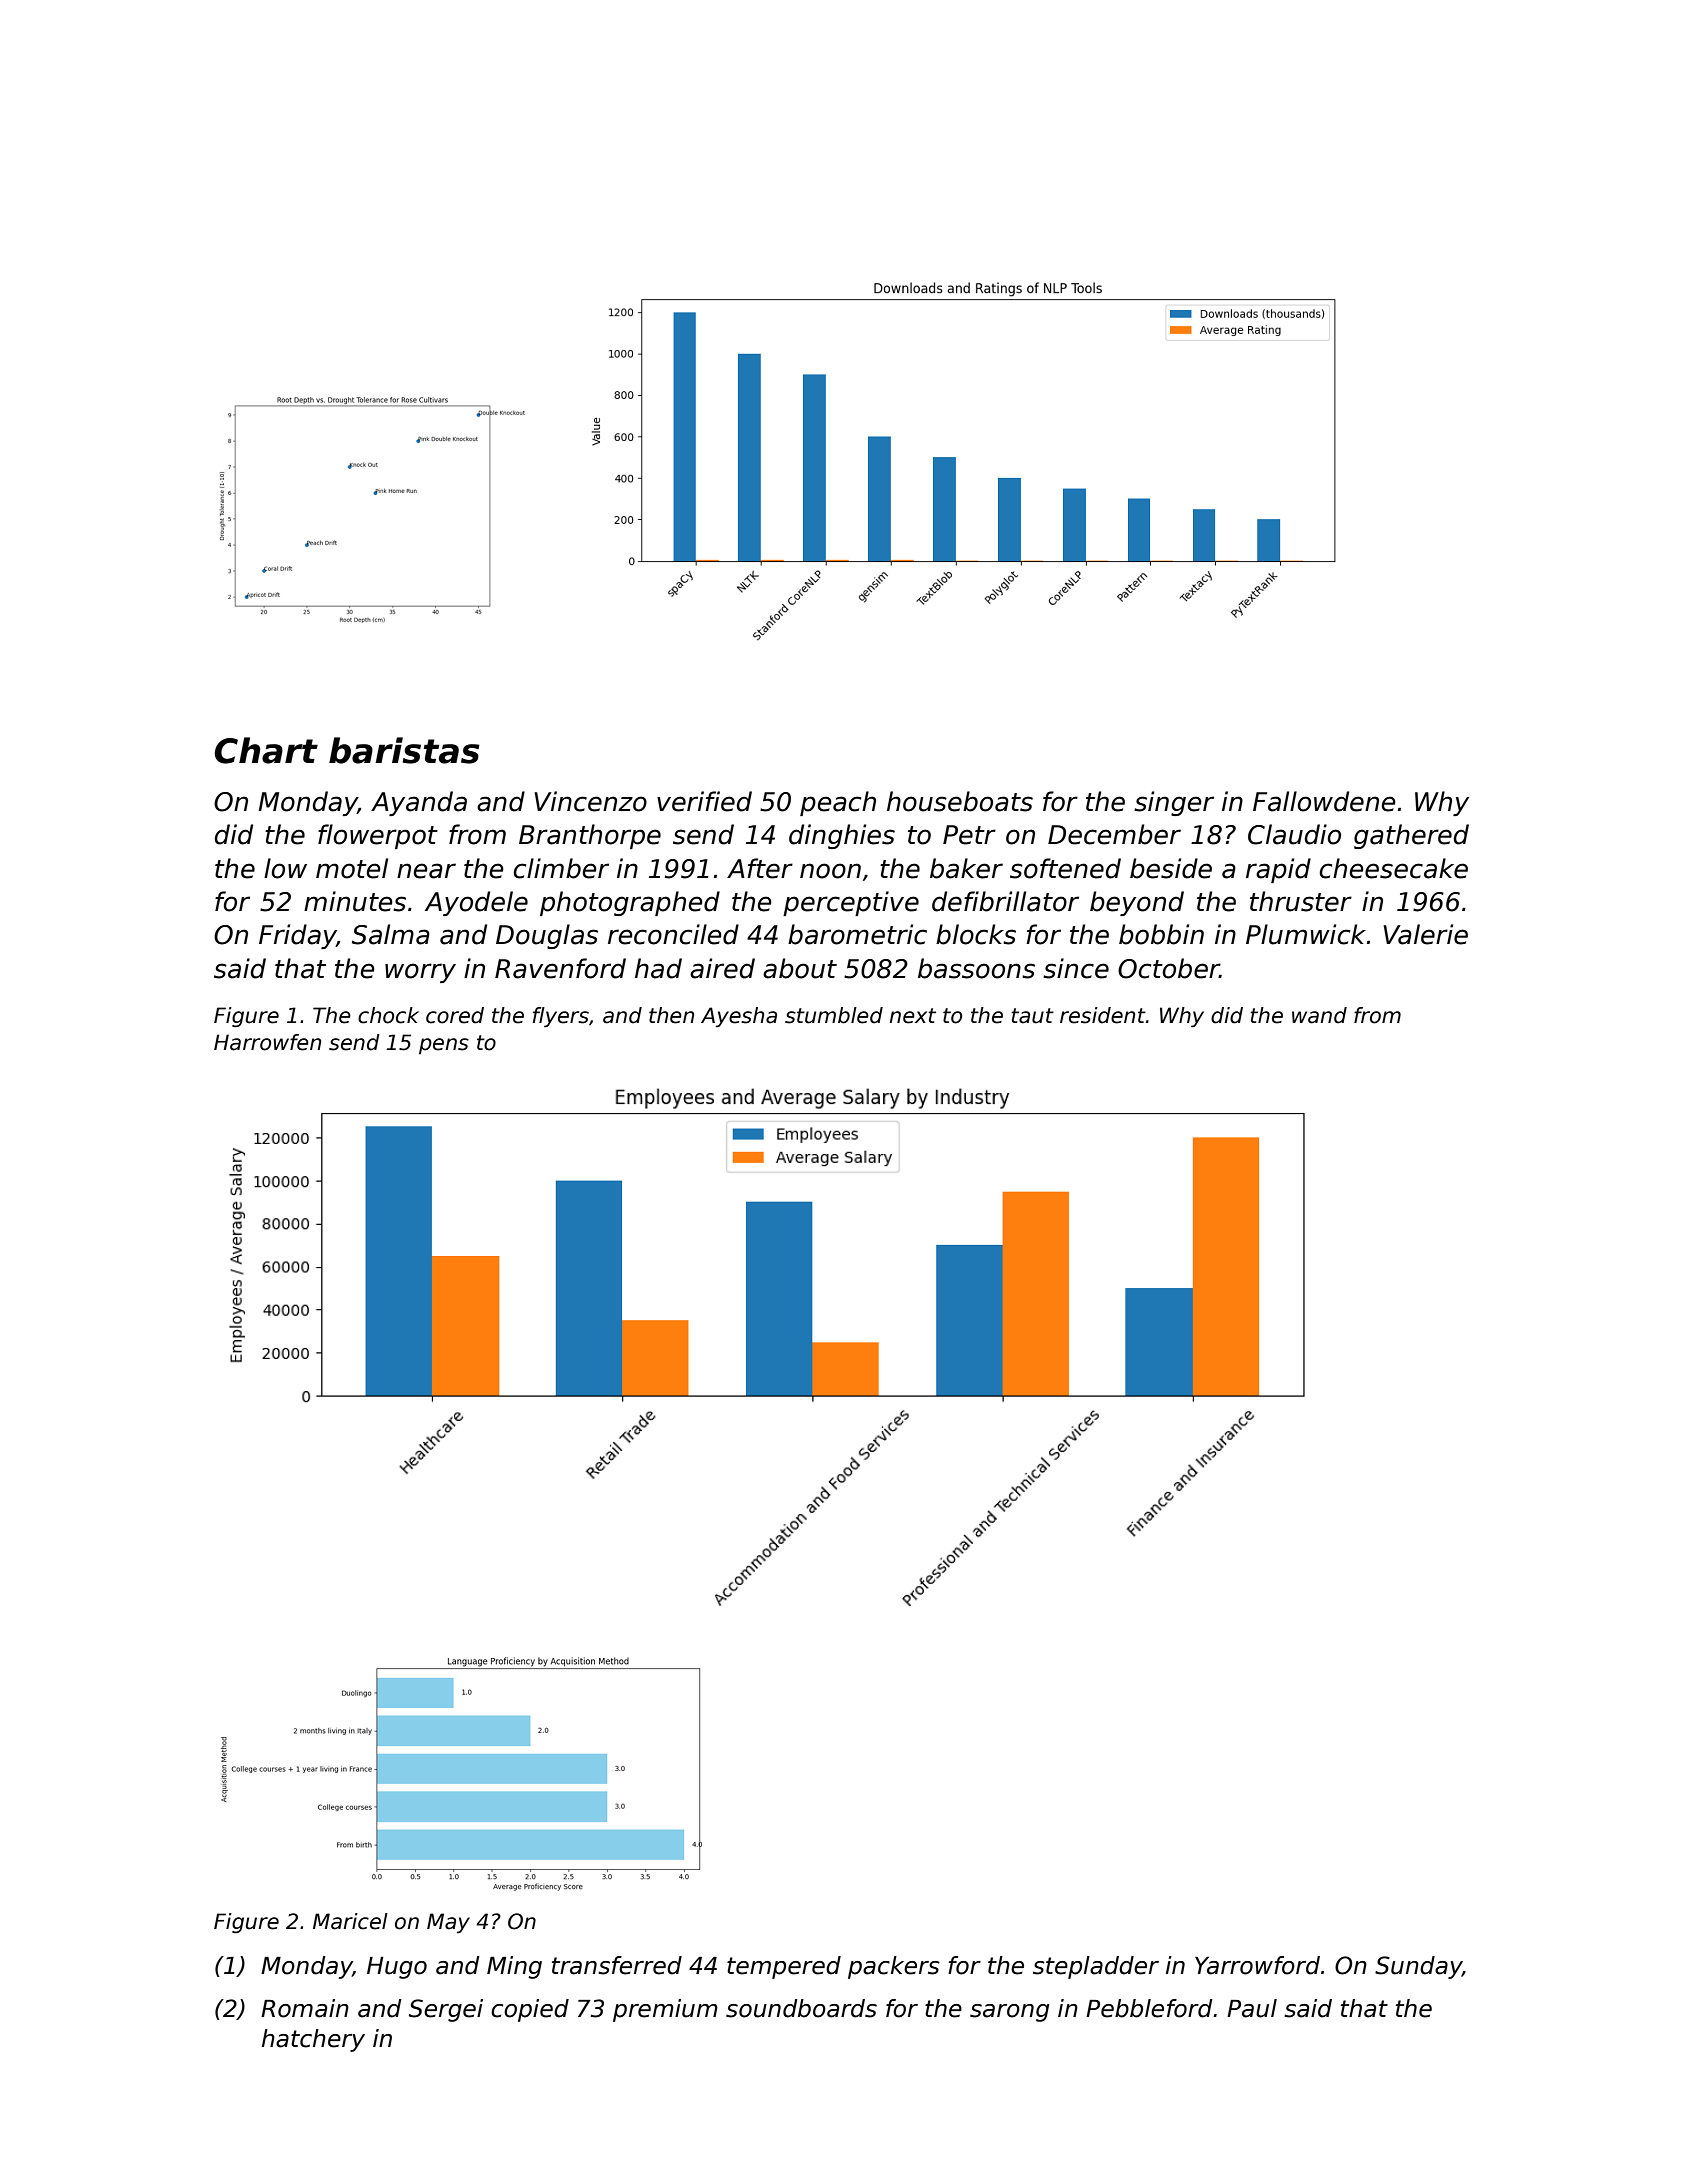 This screenshot has width=1683, height=2178. What do you see at coordinates (1103, 1015) in the screenshot?
I see `resident` at bounding box center [1103, 1015].
